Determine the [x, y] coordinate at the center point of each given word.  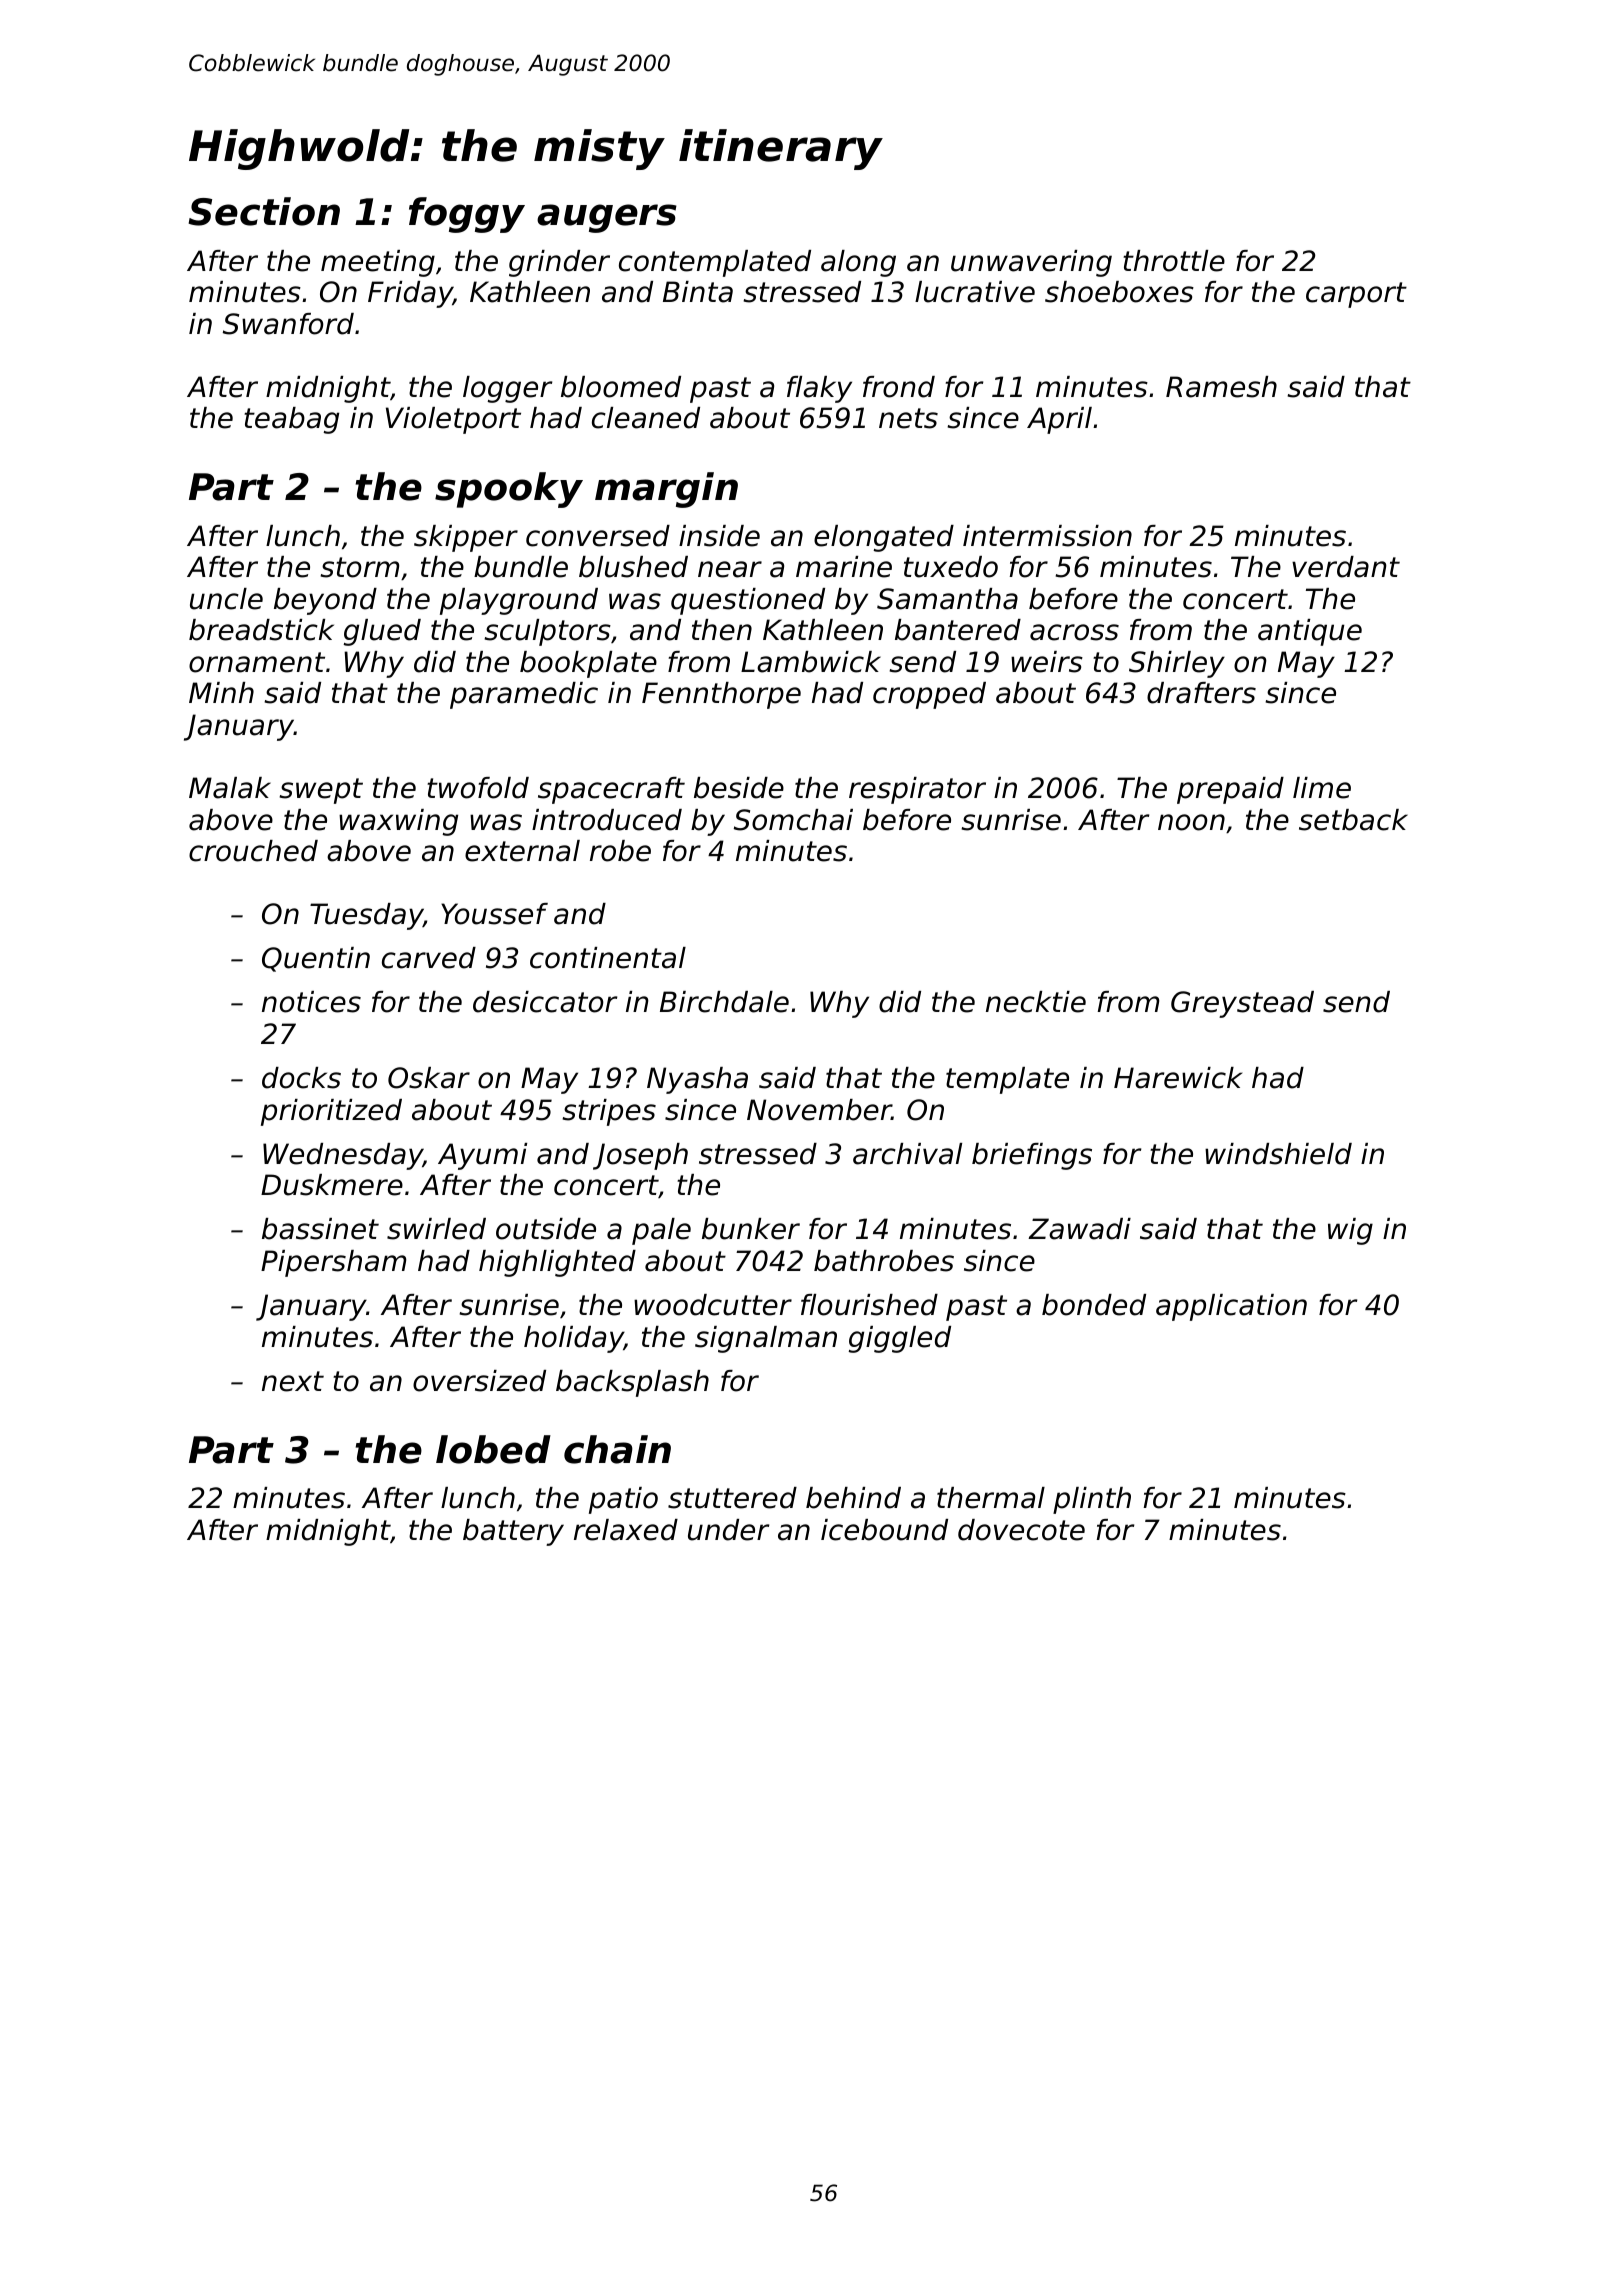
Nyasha [697, 1080]
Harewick [1178, 1078]
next [293, 1381]
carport [1356, 295]
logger [507, 389]
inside [719, 536]
